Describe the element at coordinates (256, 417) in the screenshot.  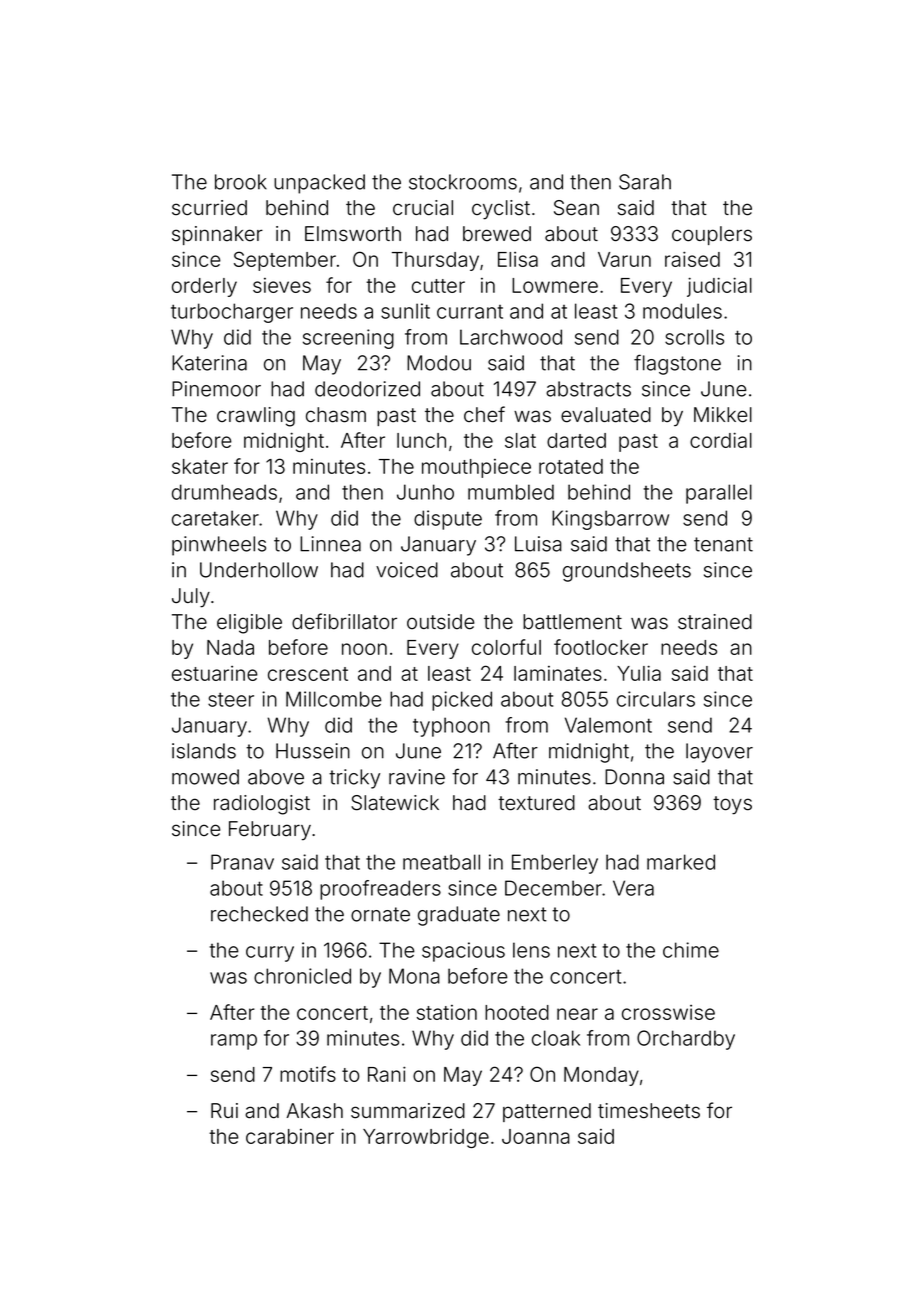
I see `crawling` at that location.
